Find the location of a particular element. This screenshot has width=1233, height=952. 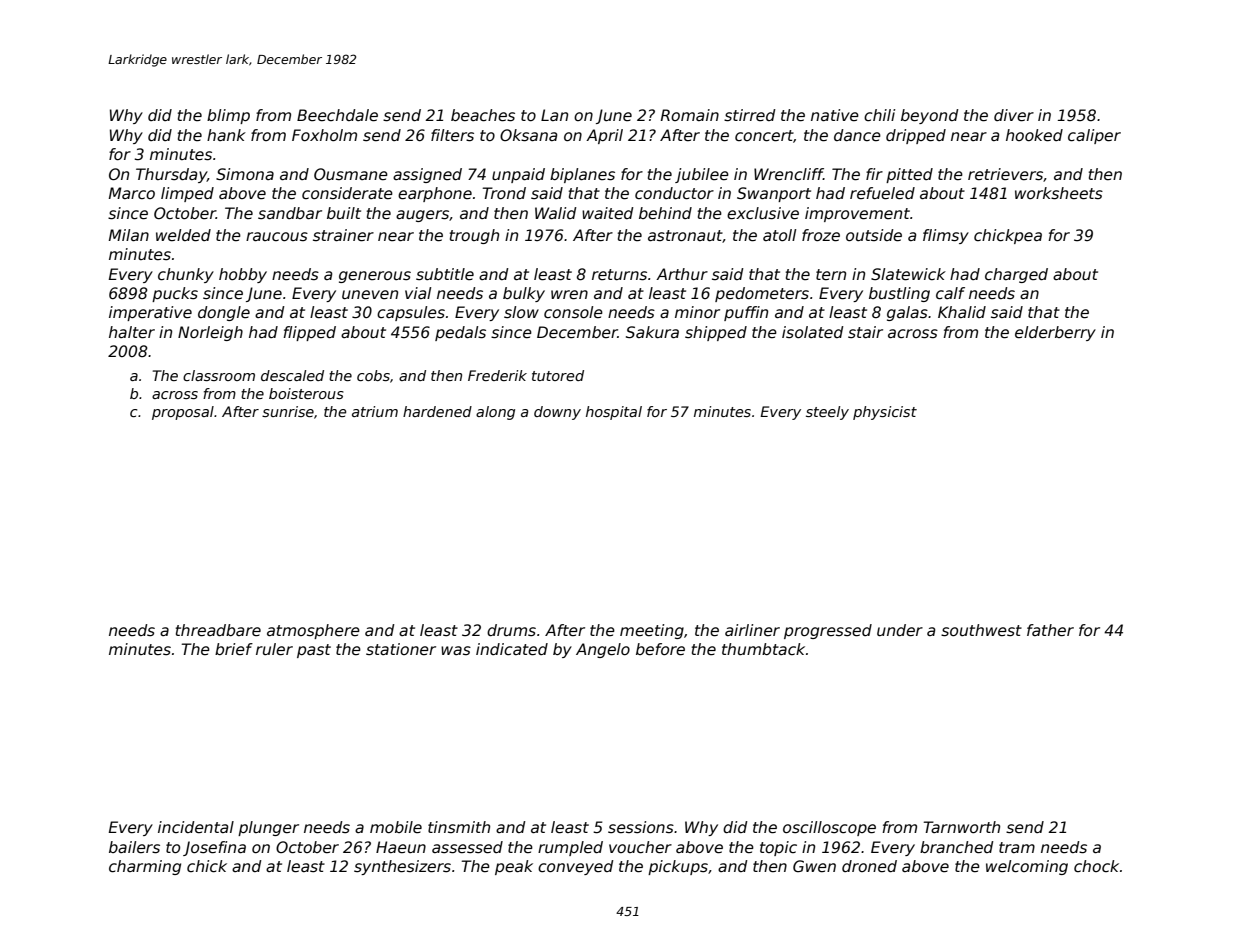

charming is located at coordinates (145, 867).
